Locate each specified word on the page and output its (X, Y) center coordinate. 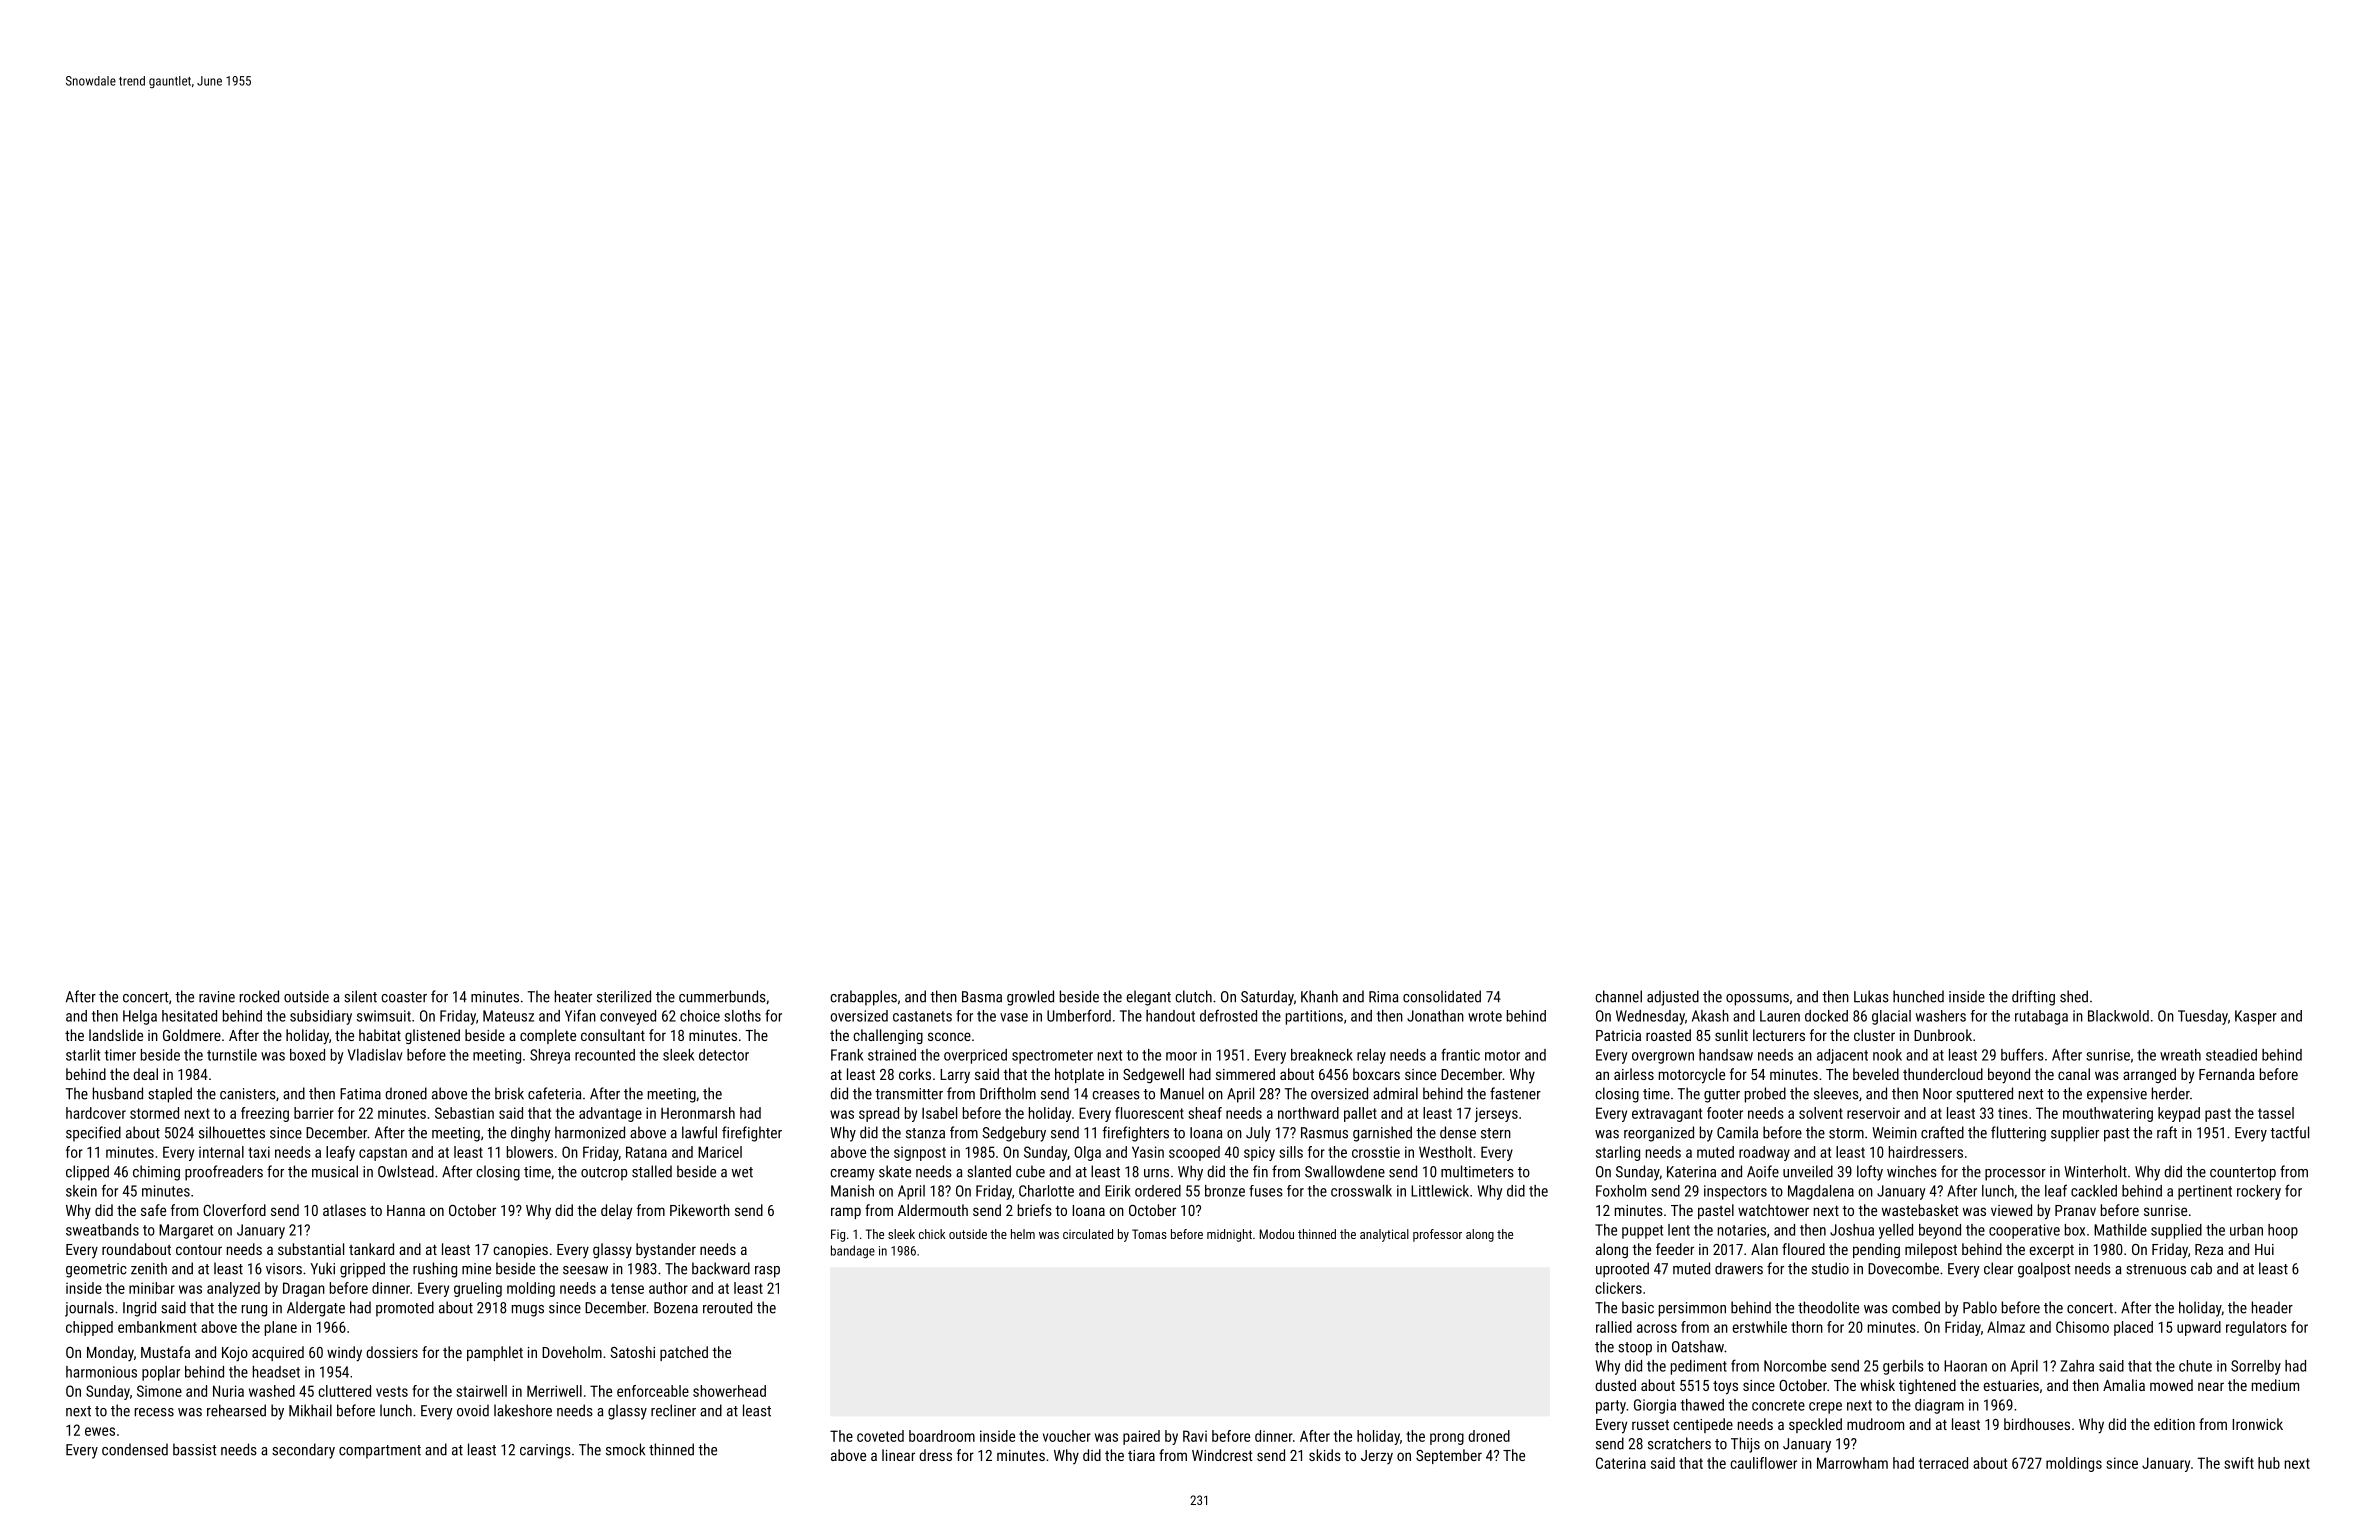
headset (276, 1372)
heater (573, 996)
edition (2174, 1424)
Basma (982, 997)
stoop (1635, 1349)
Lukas (1871, 996)
